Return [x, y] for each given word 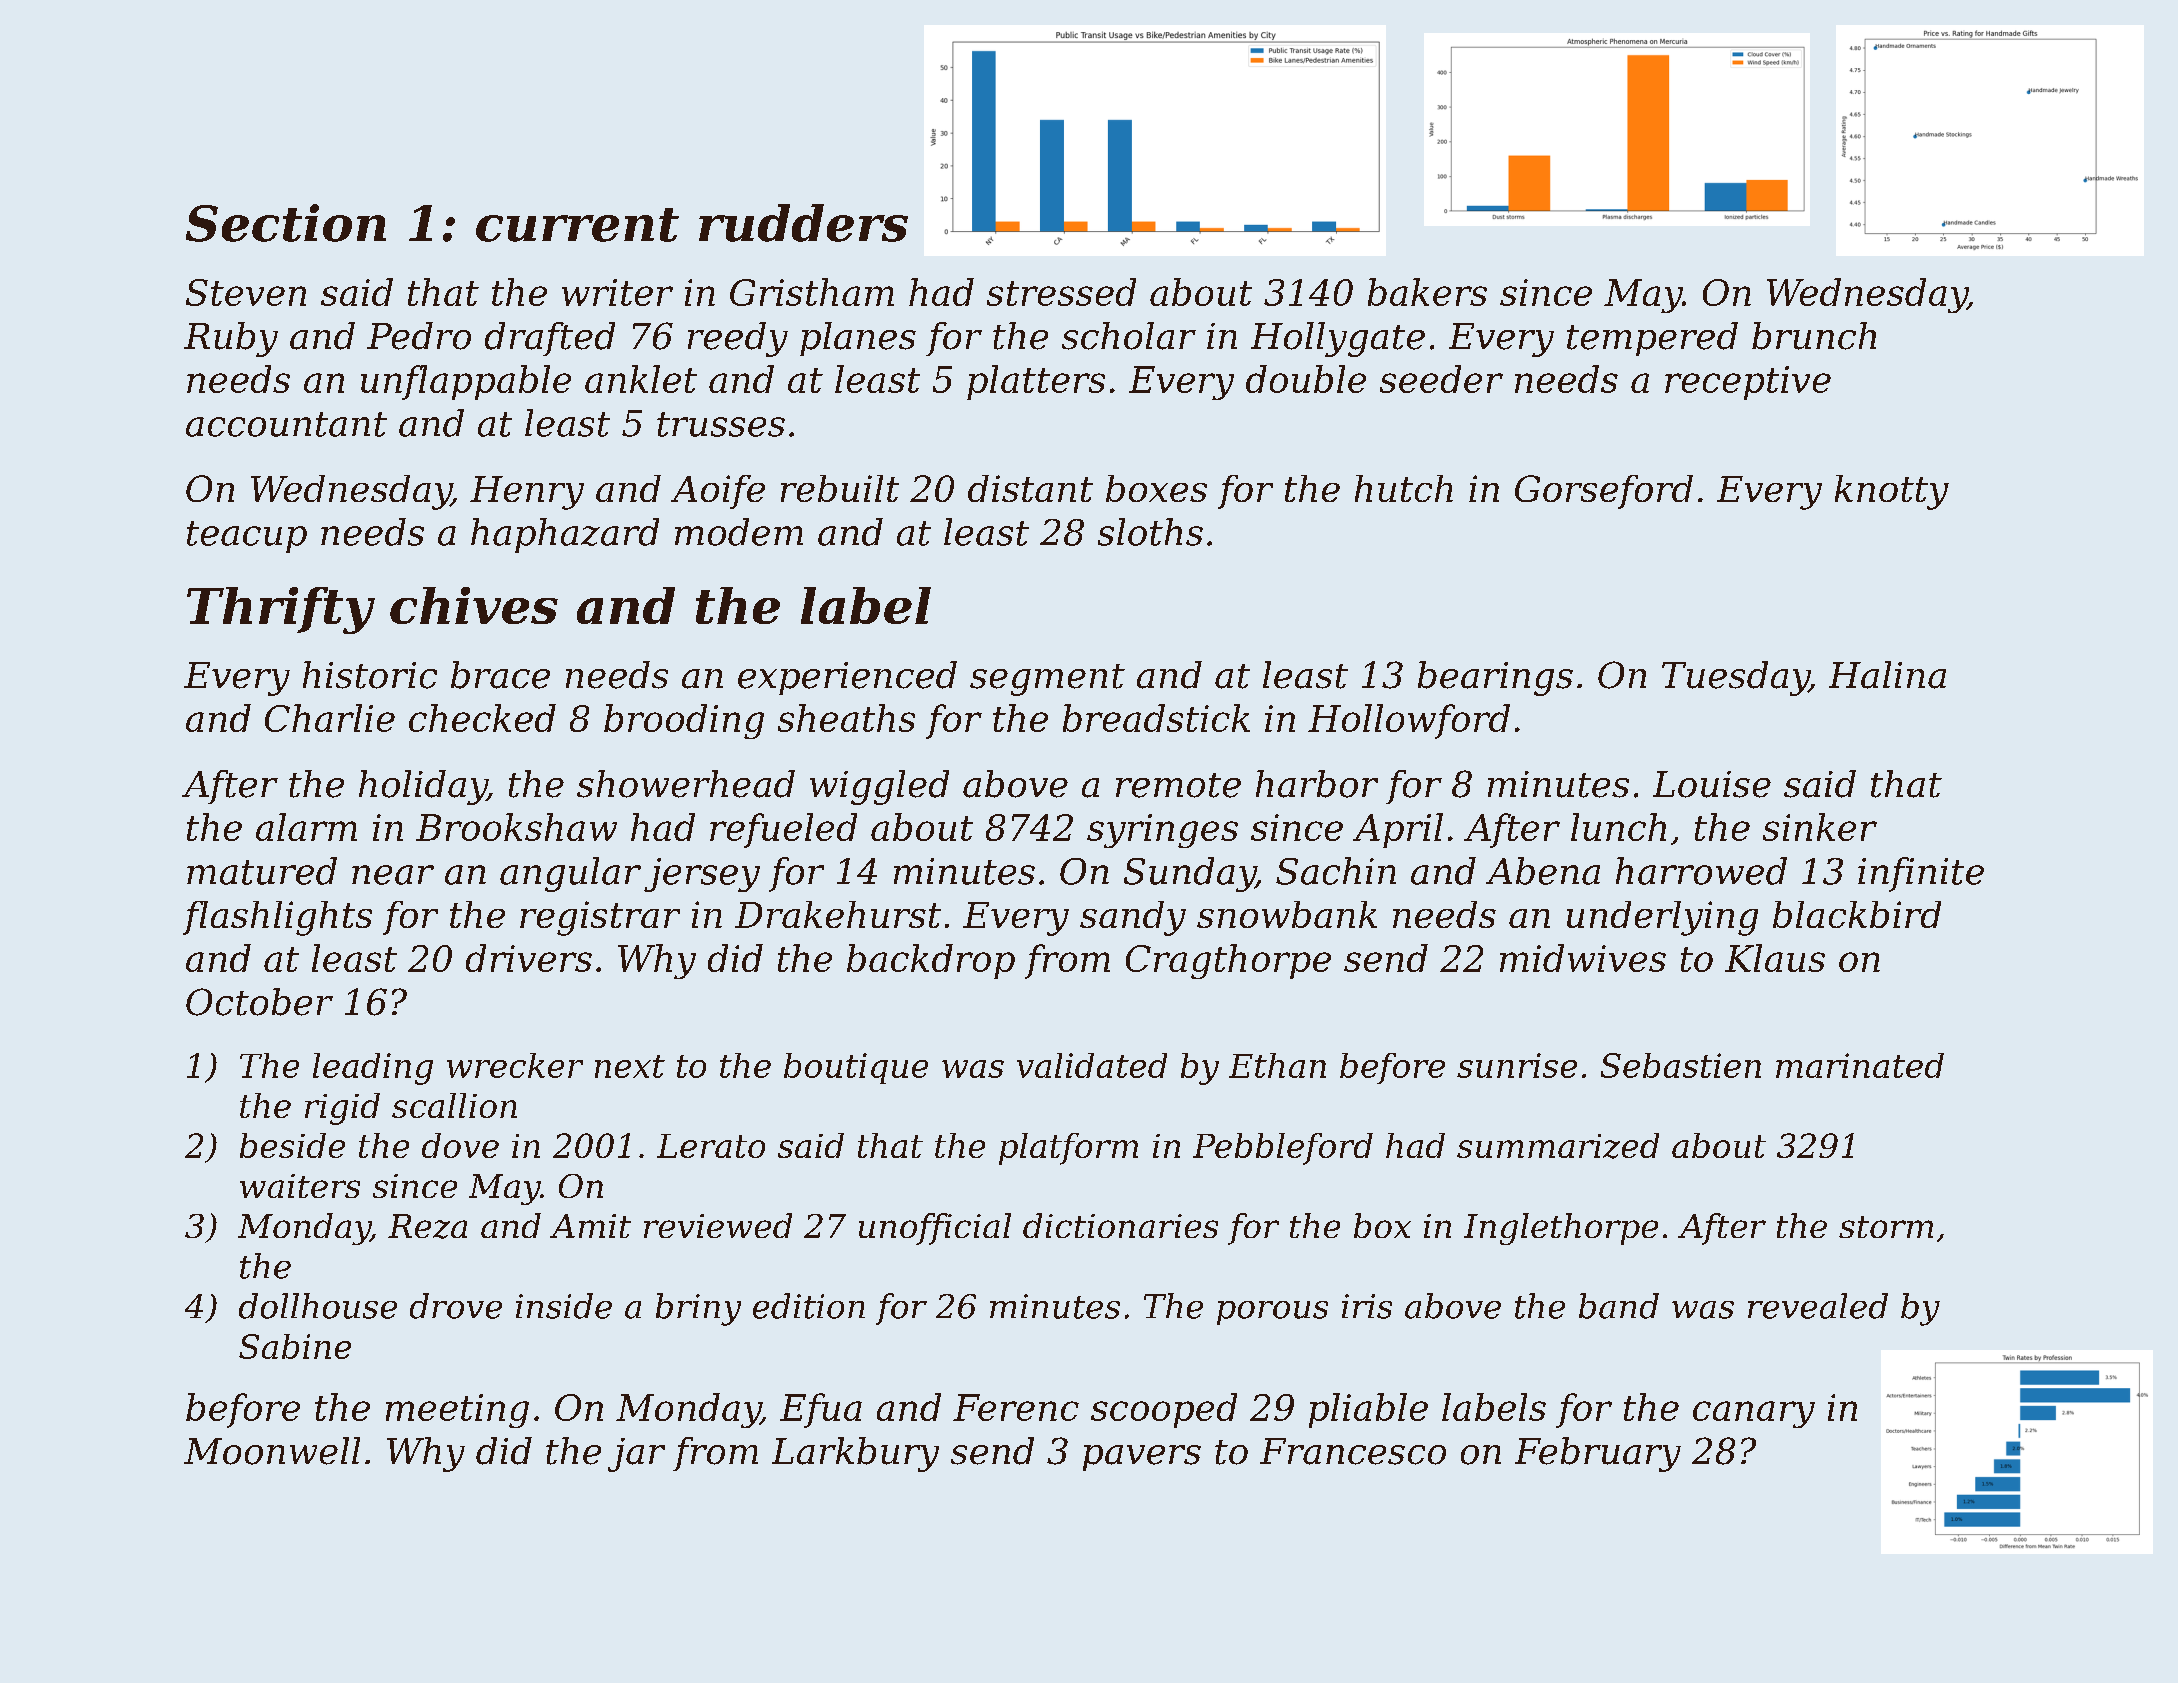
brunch [1814, 336]
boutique [856, 1068]
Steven [246, 292]
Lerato [711, 1146]
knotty [1892, 492]
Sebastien [1681, 1065]
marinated [1860, 1065]
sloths [1150, 532]
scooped [1164, 1410]
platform [1068, 1149]
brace [500, 675]
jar [636, 1455]
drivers [529, 958]
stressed [1061, 292]
